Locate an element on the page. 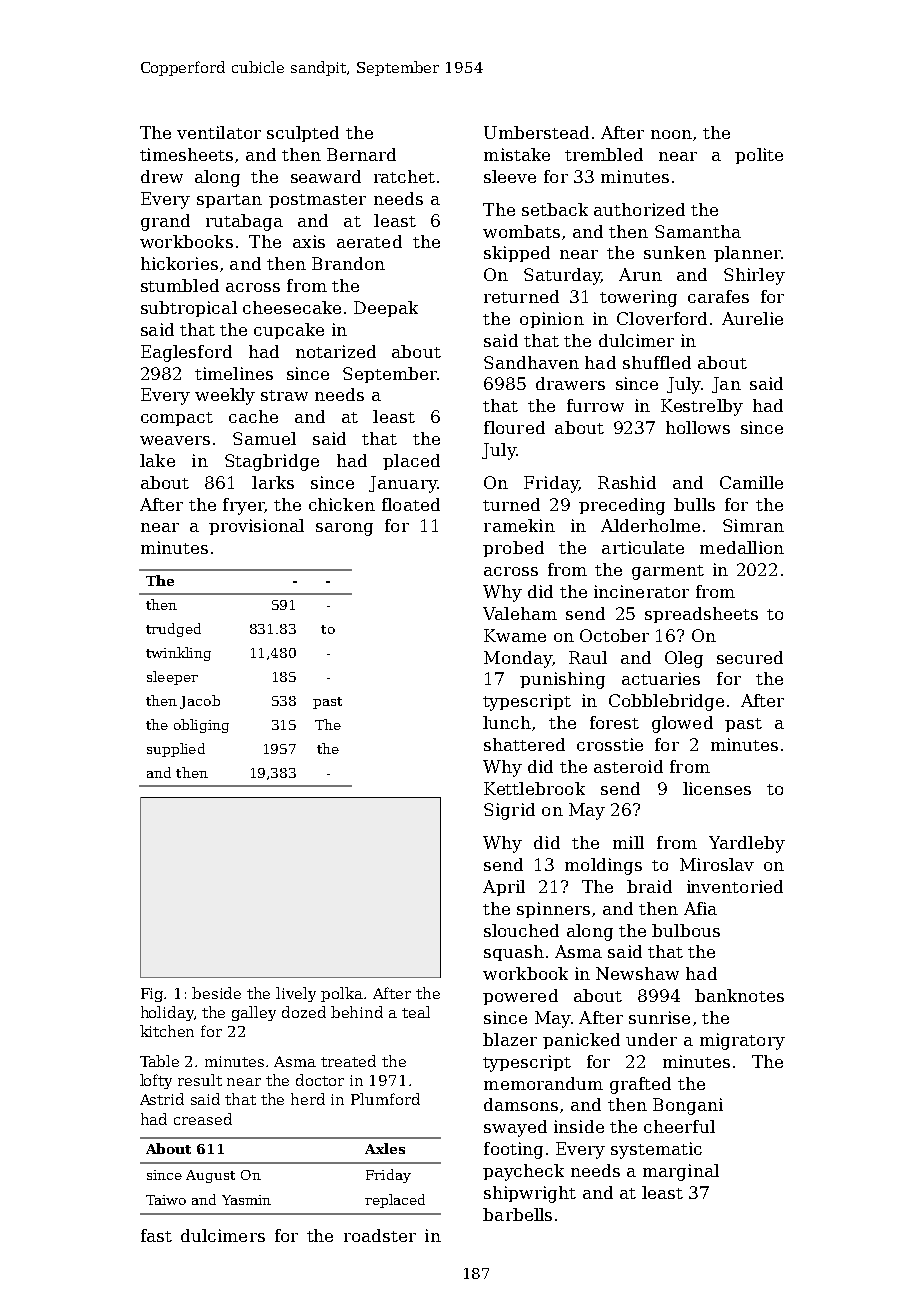 The image size is (924, 1311). Newshaw is located at coordinates (637, 973).
